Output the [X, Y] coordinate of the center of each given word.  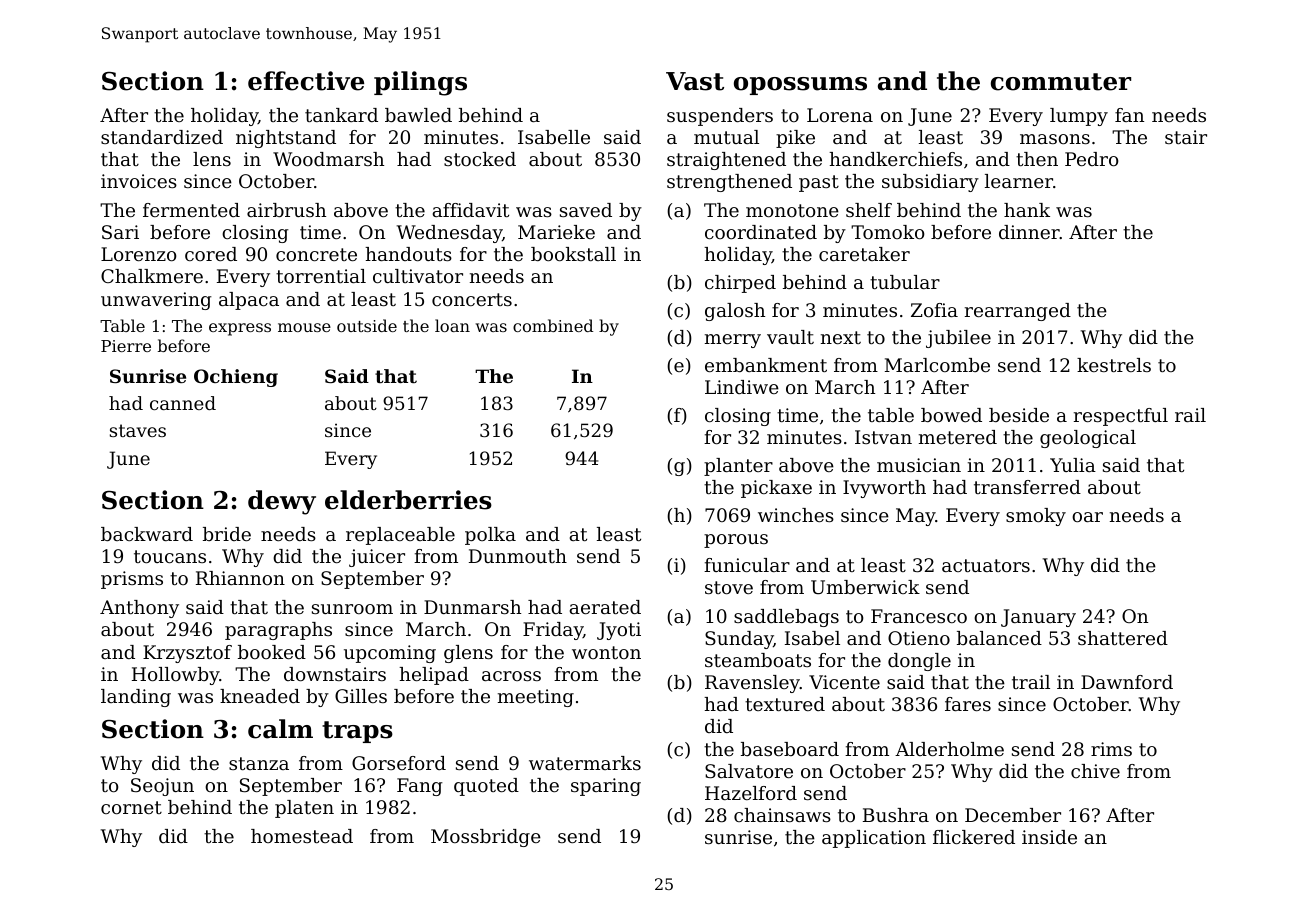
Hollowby [175, 676]
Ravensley [752, 684]
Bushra [896, 815]
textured [785, 704]
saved [586, 210]
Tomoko [888, 232]
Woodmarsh [328, 159]
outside [367, 325]
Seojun [162, 787]
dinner [1029, 232]
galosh [735, 312]
